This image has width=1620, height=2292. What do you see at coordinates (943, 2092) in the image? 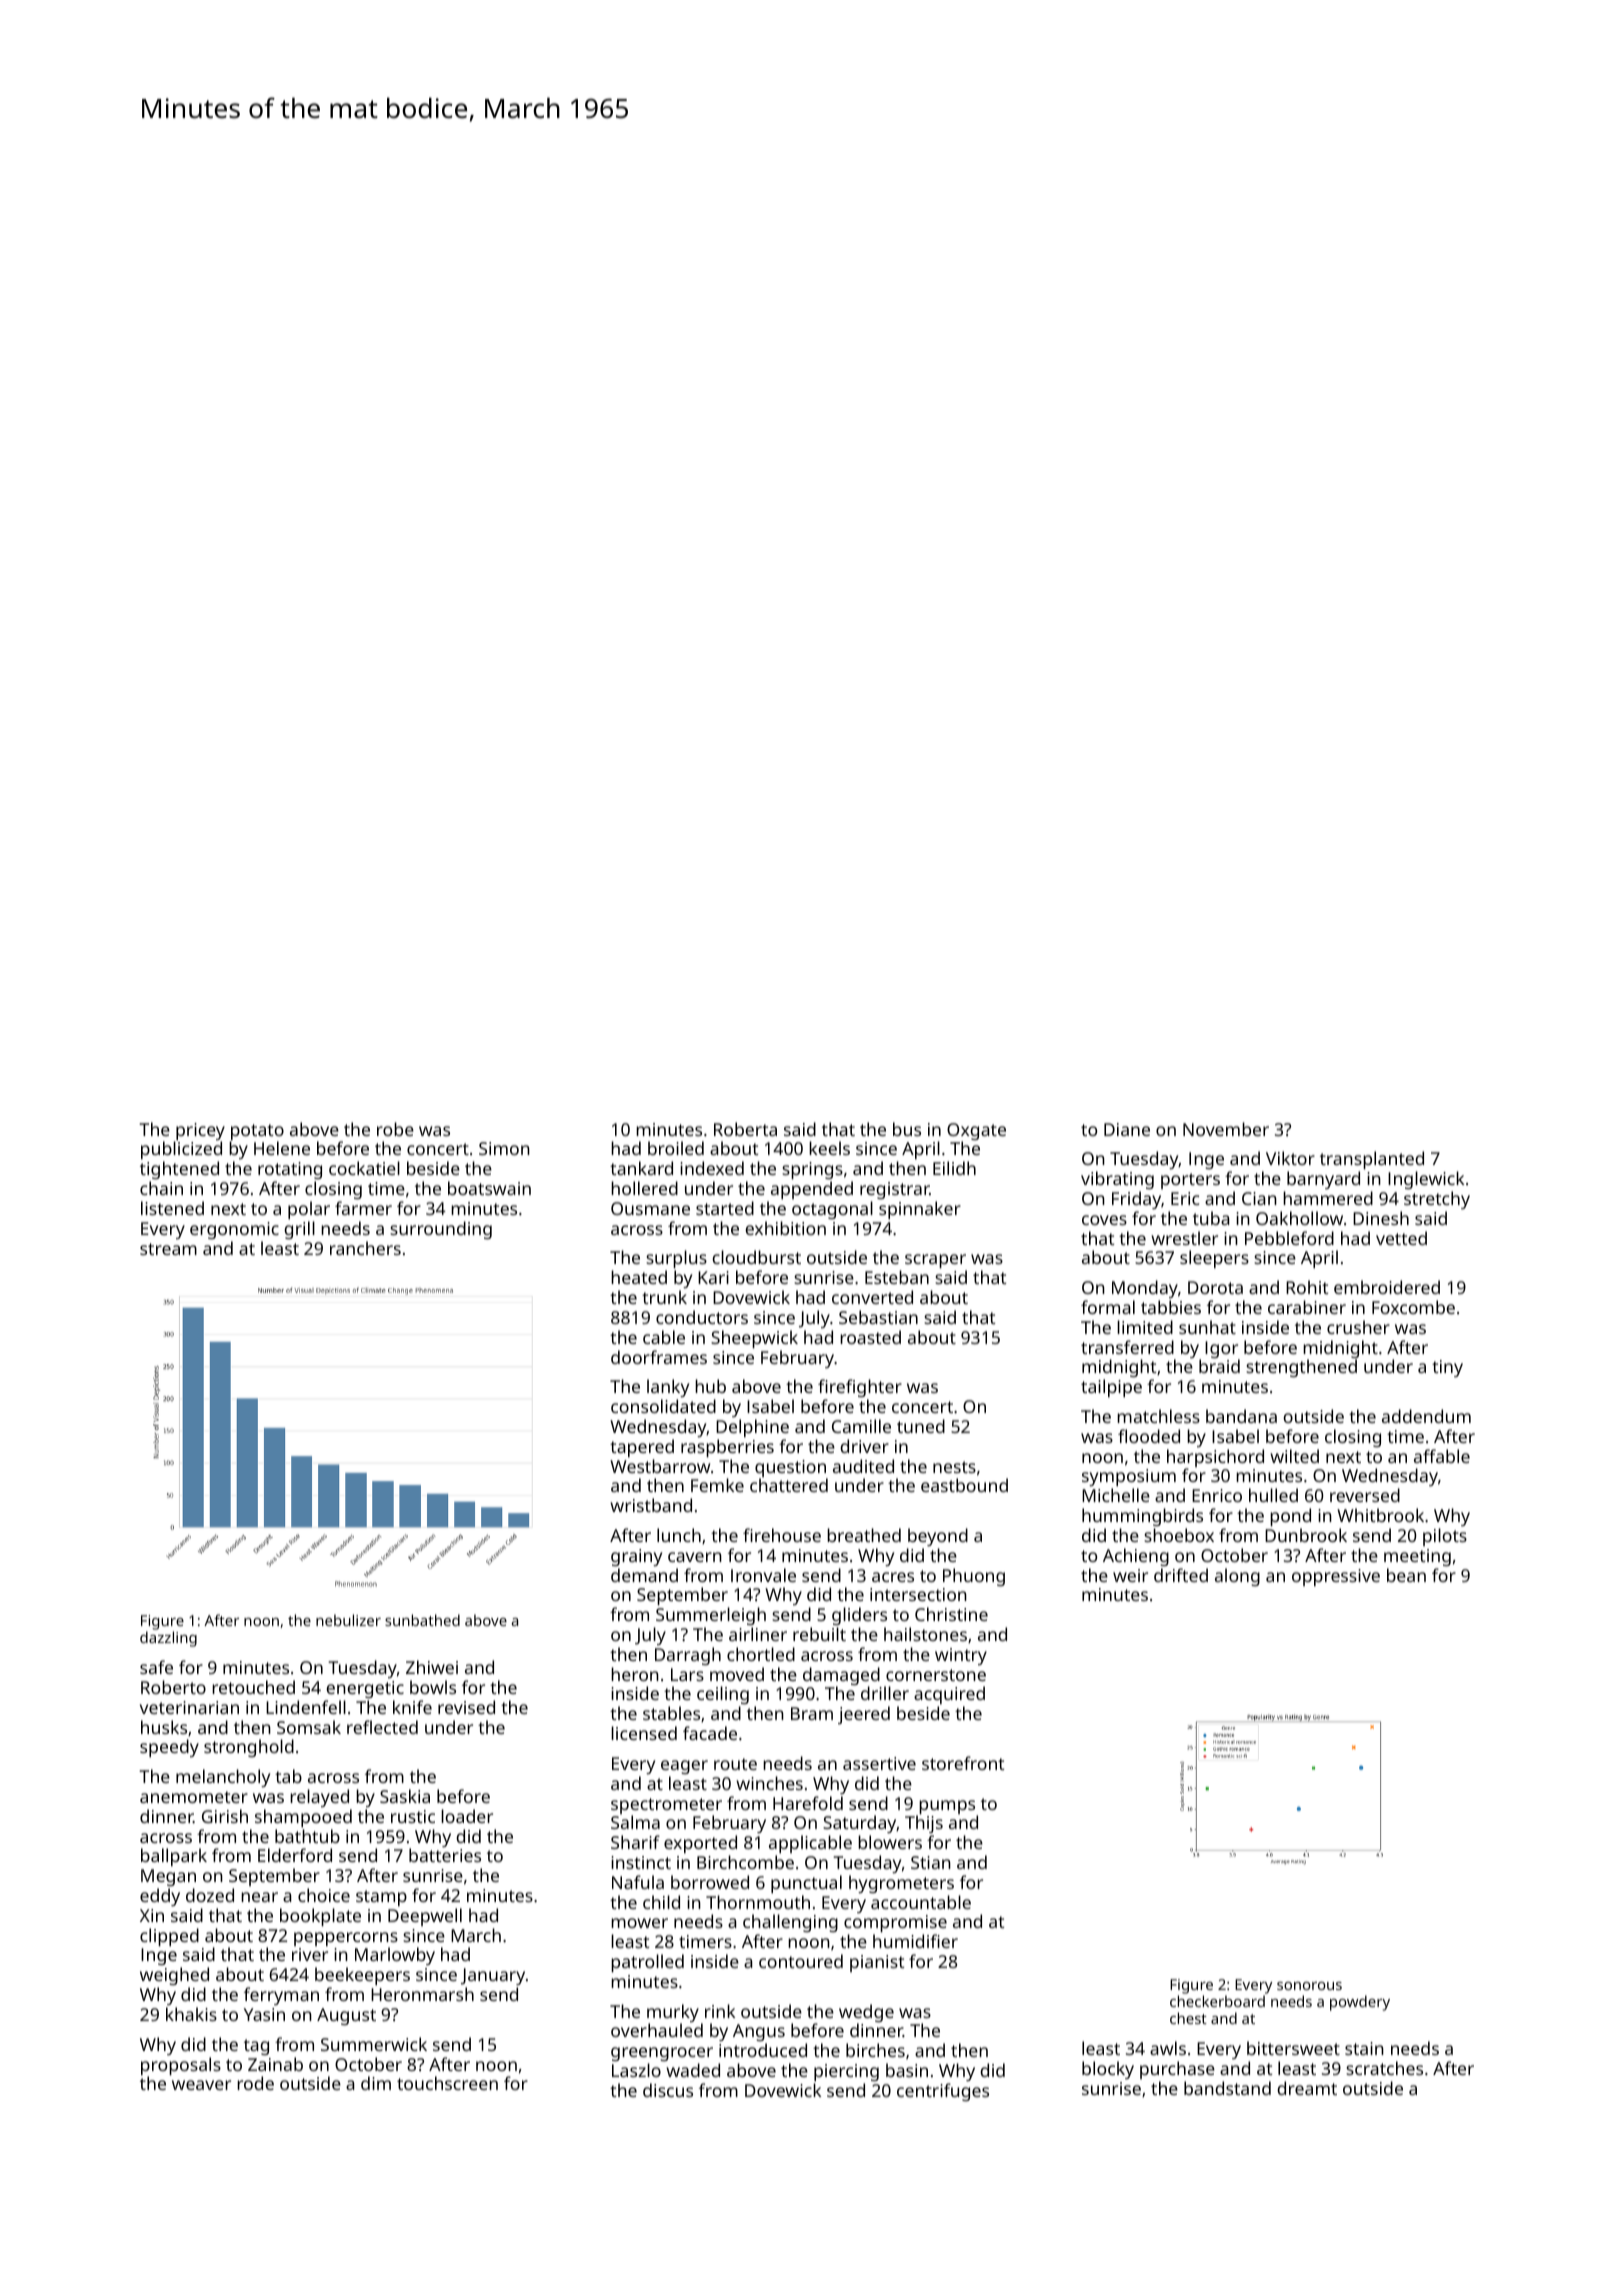
I see `centrifuges` at bounding box center [943, 2092].
